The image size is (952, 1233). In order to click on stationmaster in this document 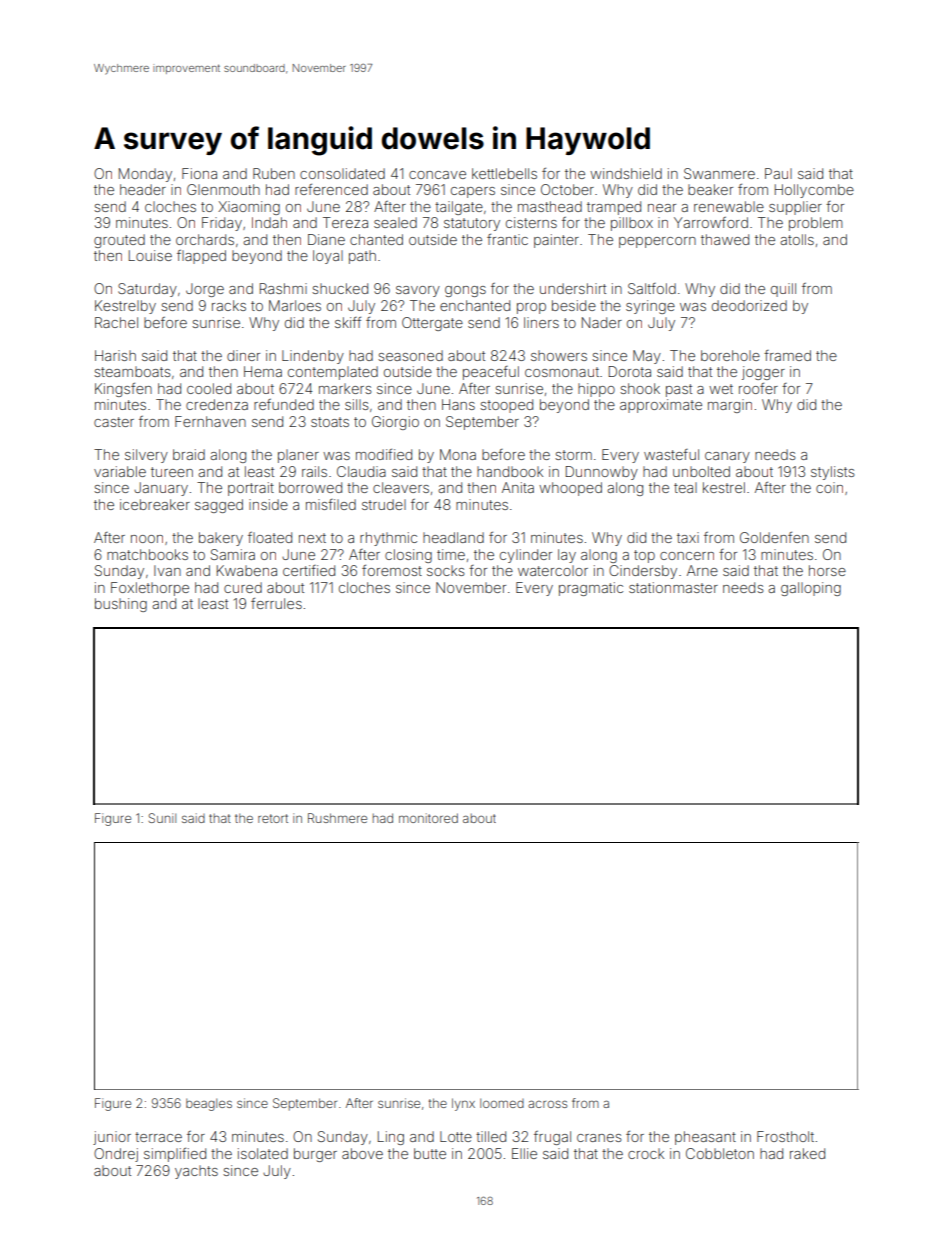, I will do `click(673, 587)`.
